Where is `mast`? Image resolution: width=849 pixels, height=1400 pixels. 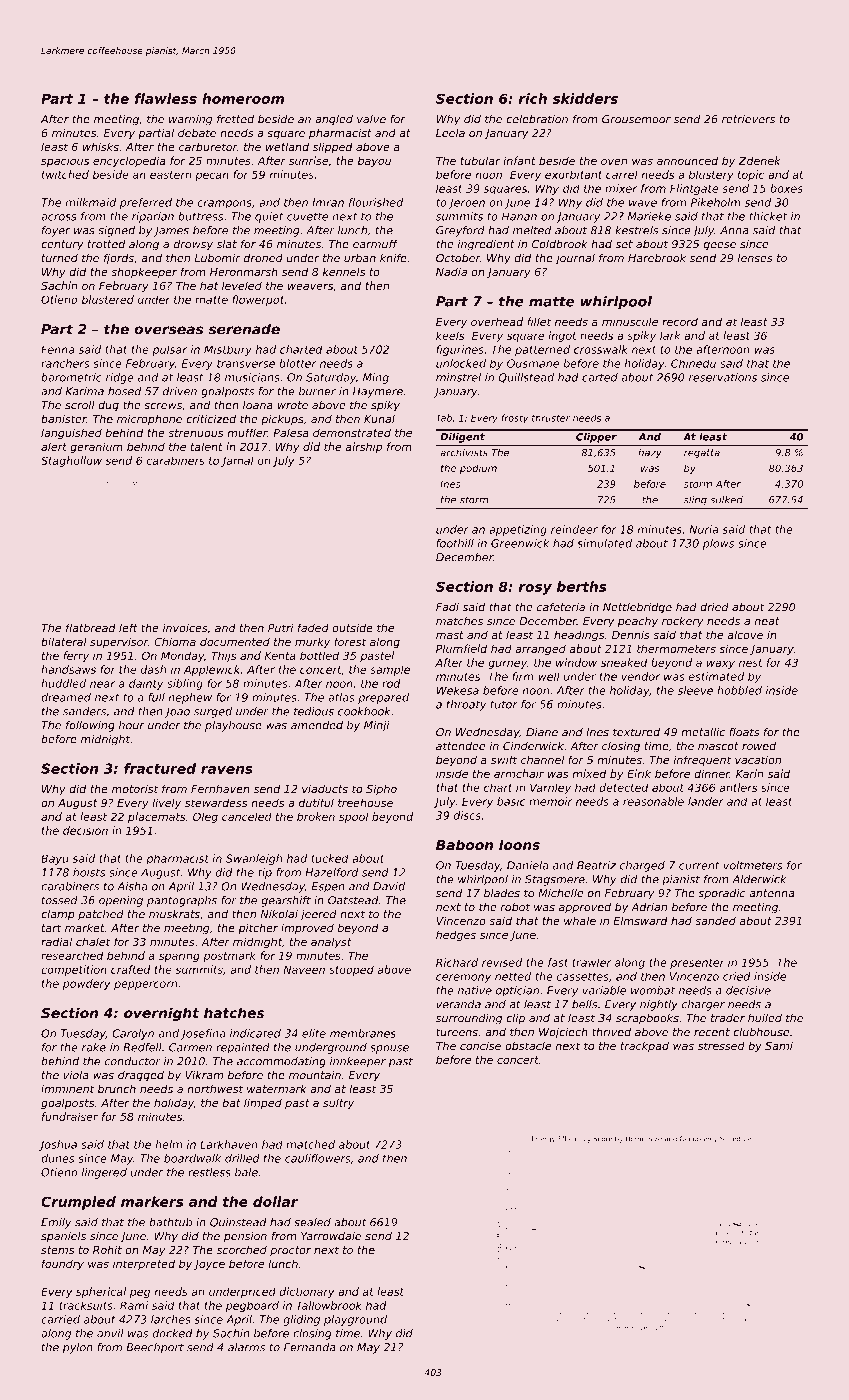
mast is located at coordinates (450, 635).
